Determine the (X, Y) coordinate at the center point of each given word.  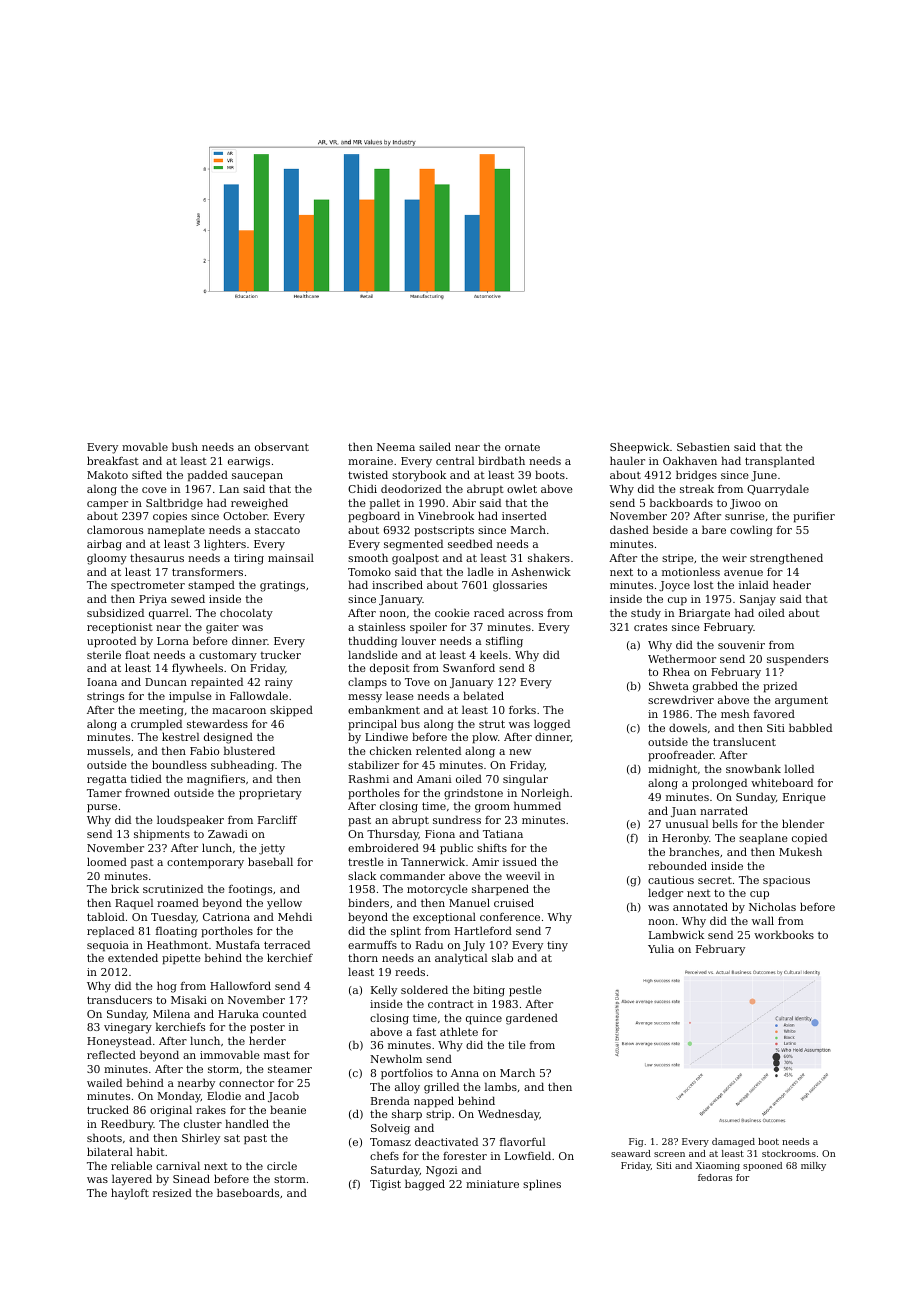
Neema (396, 447)
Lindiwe (386, 736)
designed (228, 738)
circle (282, 1165)
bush (185, 446)
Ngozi (442, 1171)
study (646, 614)
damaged (733, 1142)
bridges (696, 476)
